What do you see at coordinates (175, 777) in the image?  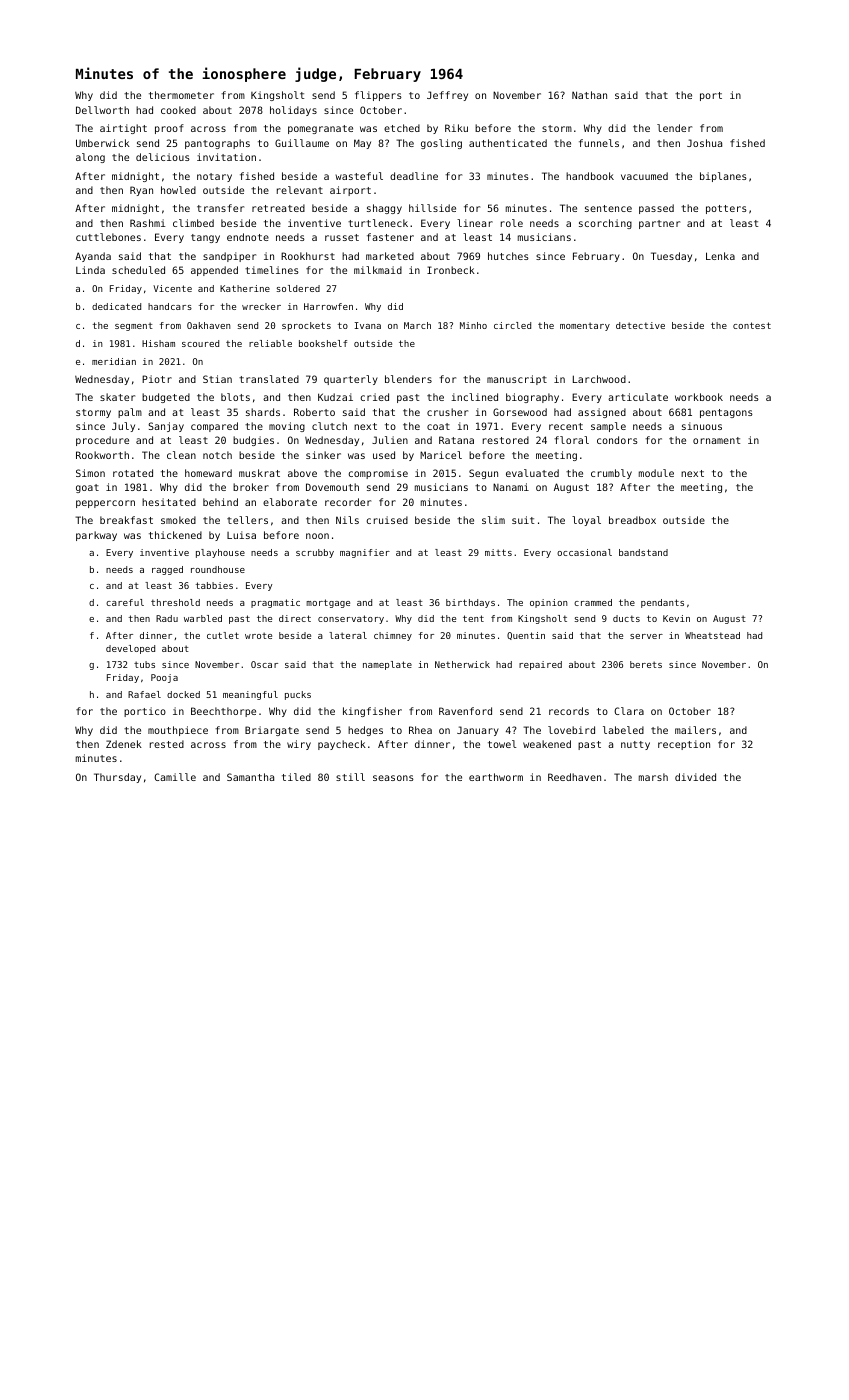 I see `Camille` at bounding box center [175, 777].
